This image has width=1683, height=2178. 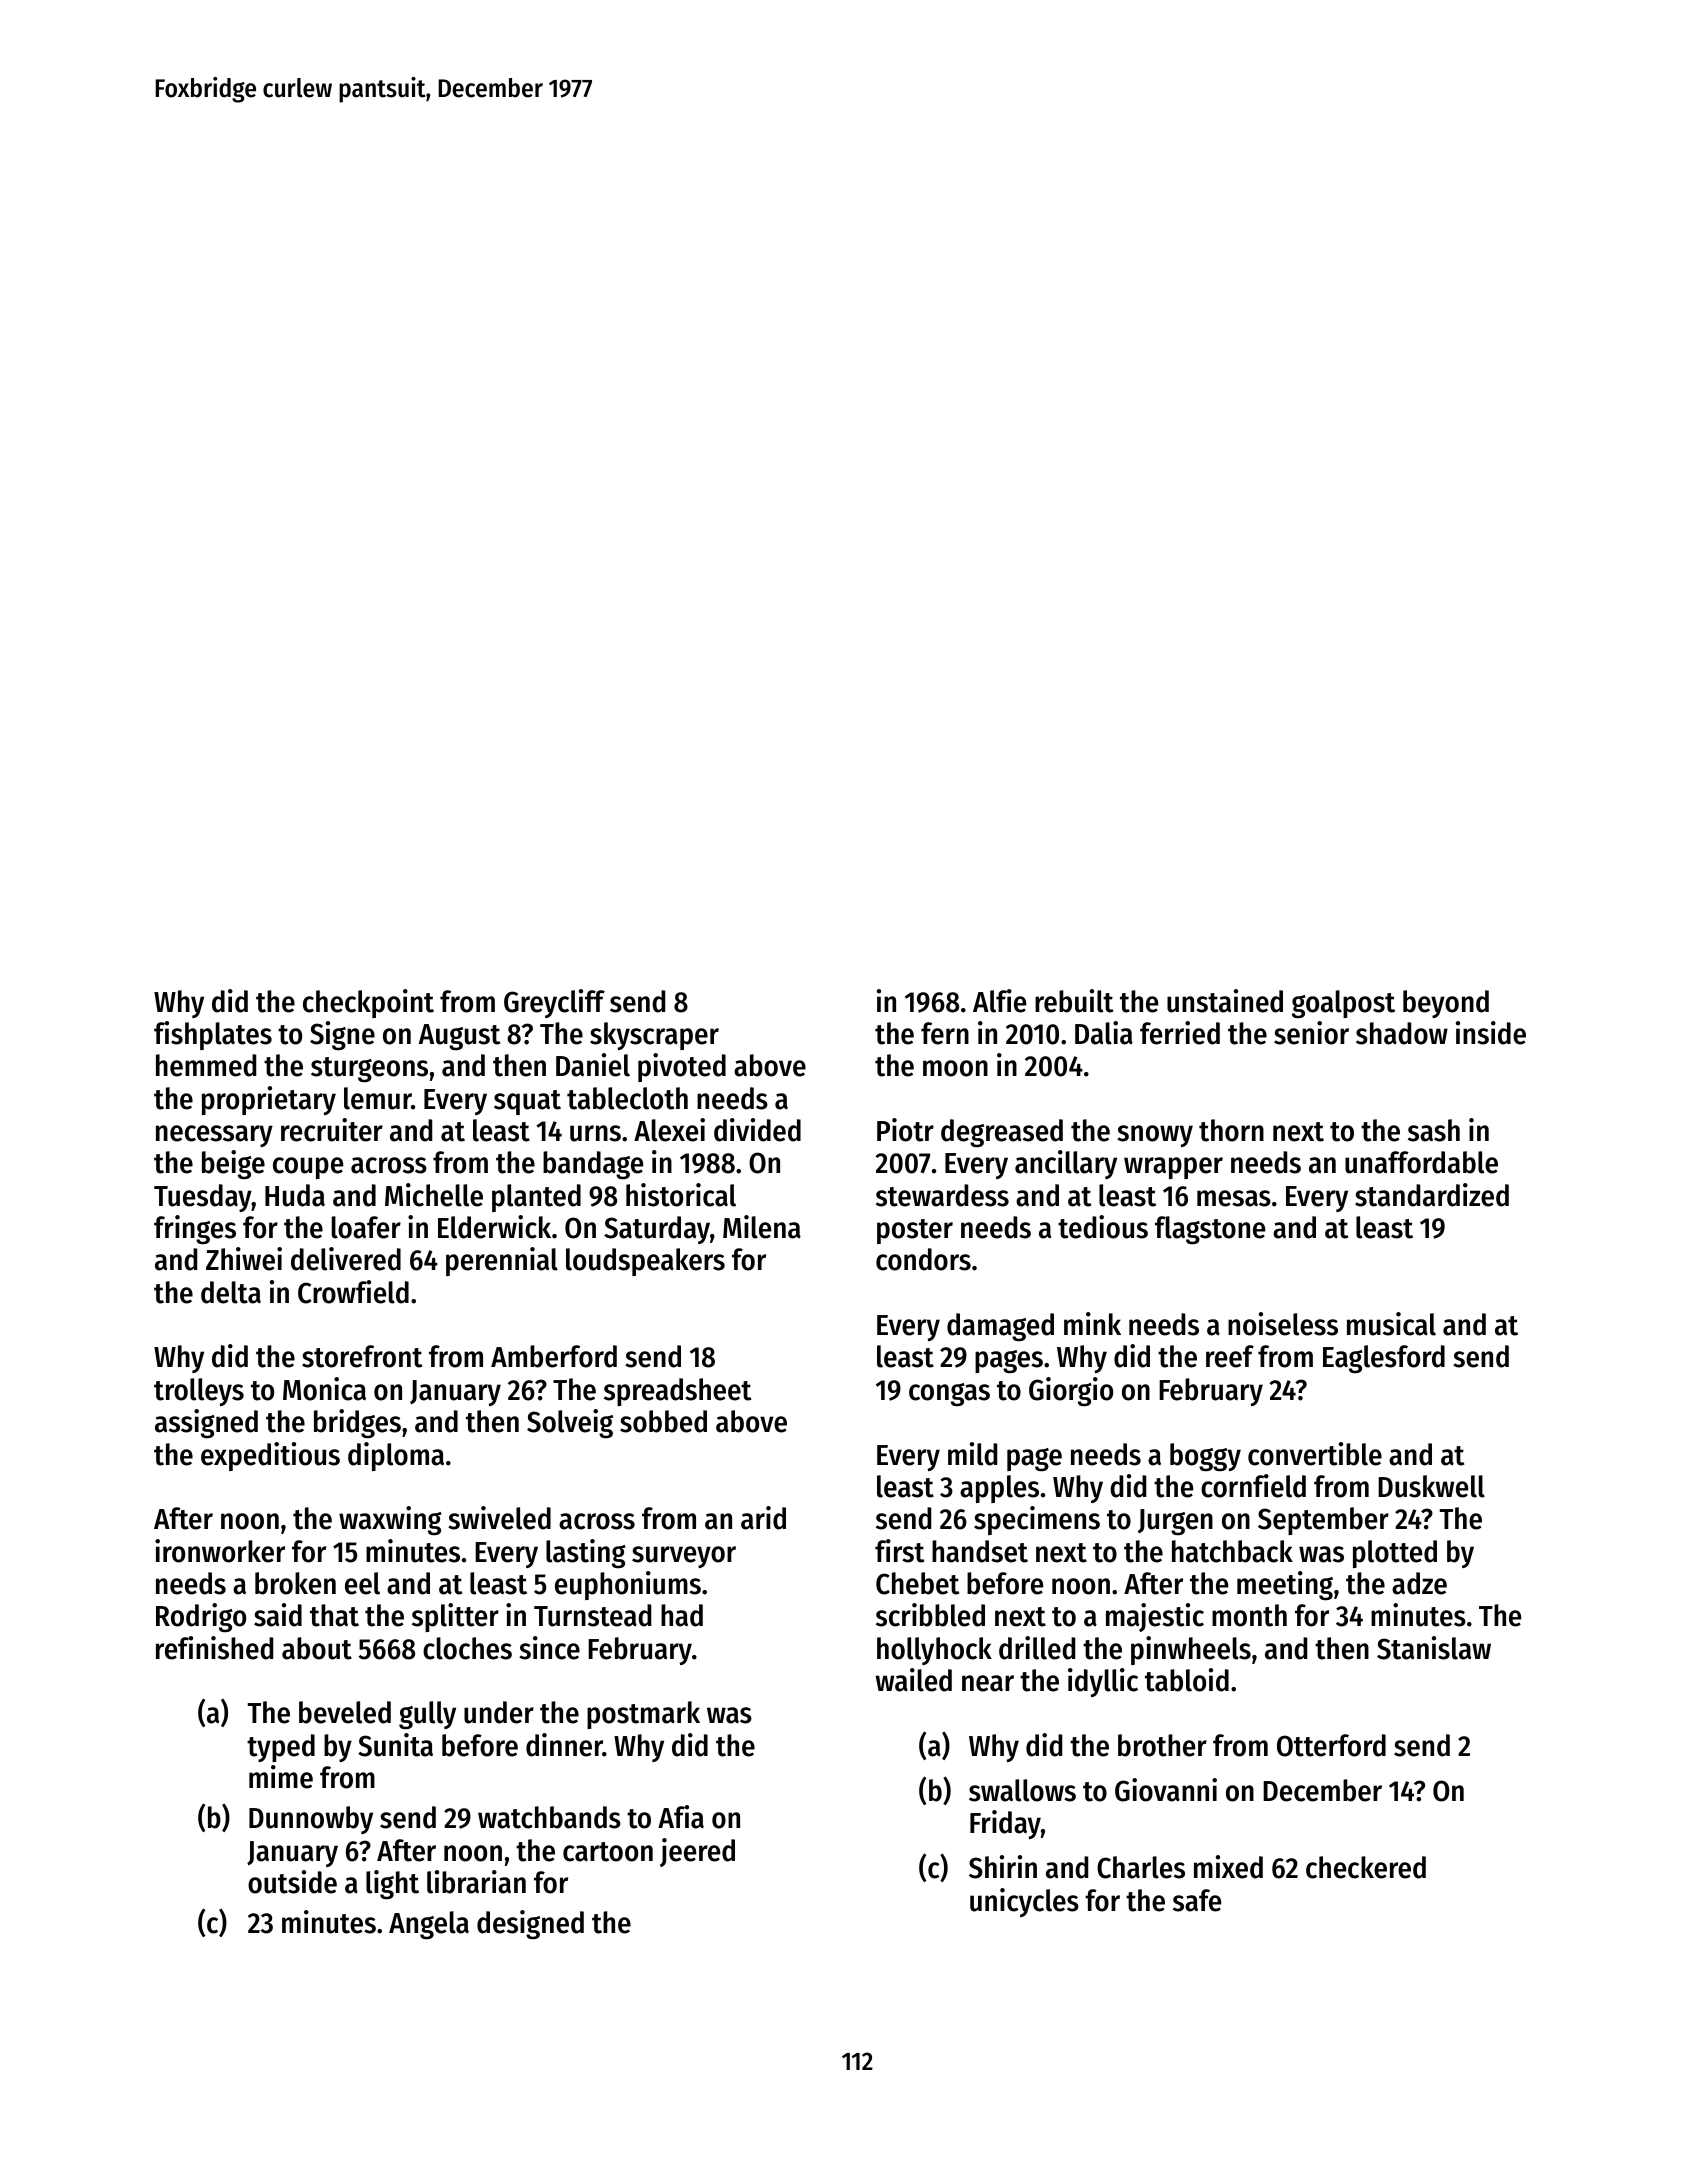 What do you see at coordinates (1384, 1359) in the image?
I see `Eaglesford` at bounding box center [1384, 1359].
